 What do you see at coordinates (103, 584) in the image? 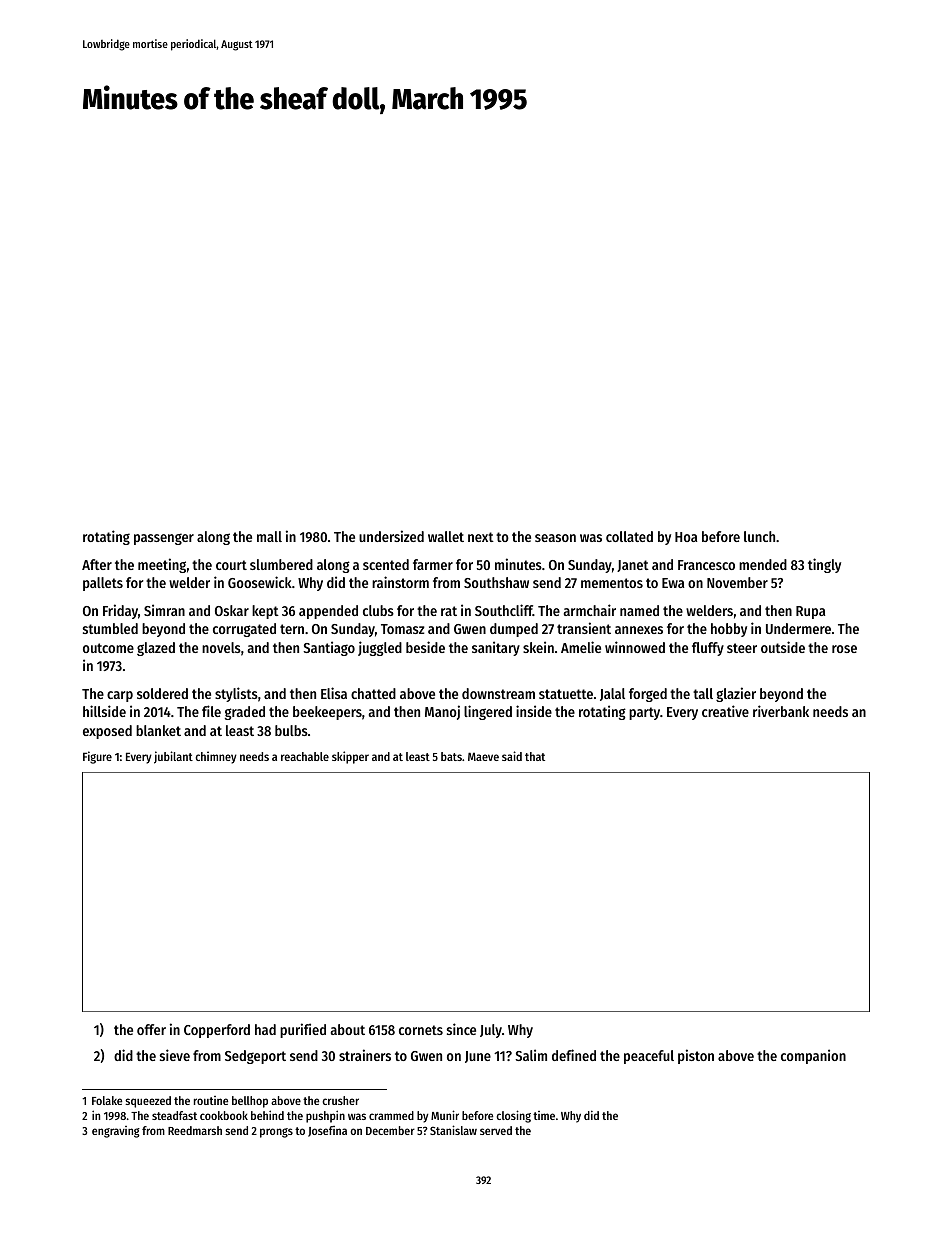
I see `pallets` at bounding box center [103, 584].
